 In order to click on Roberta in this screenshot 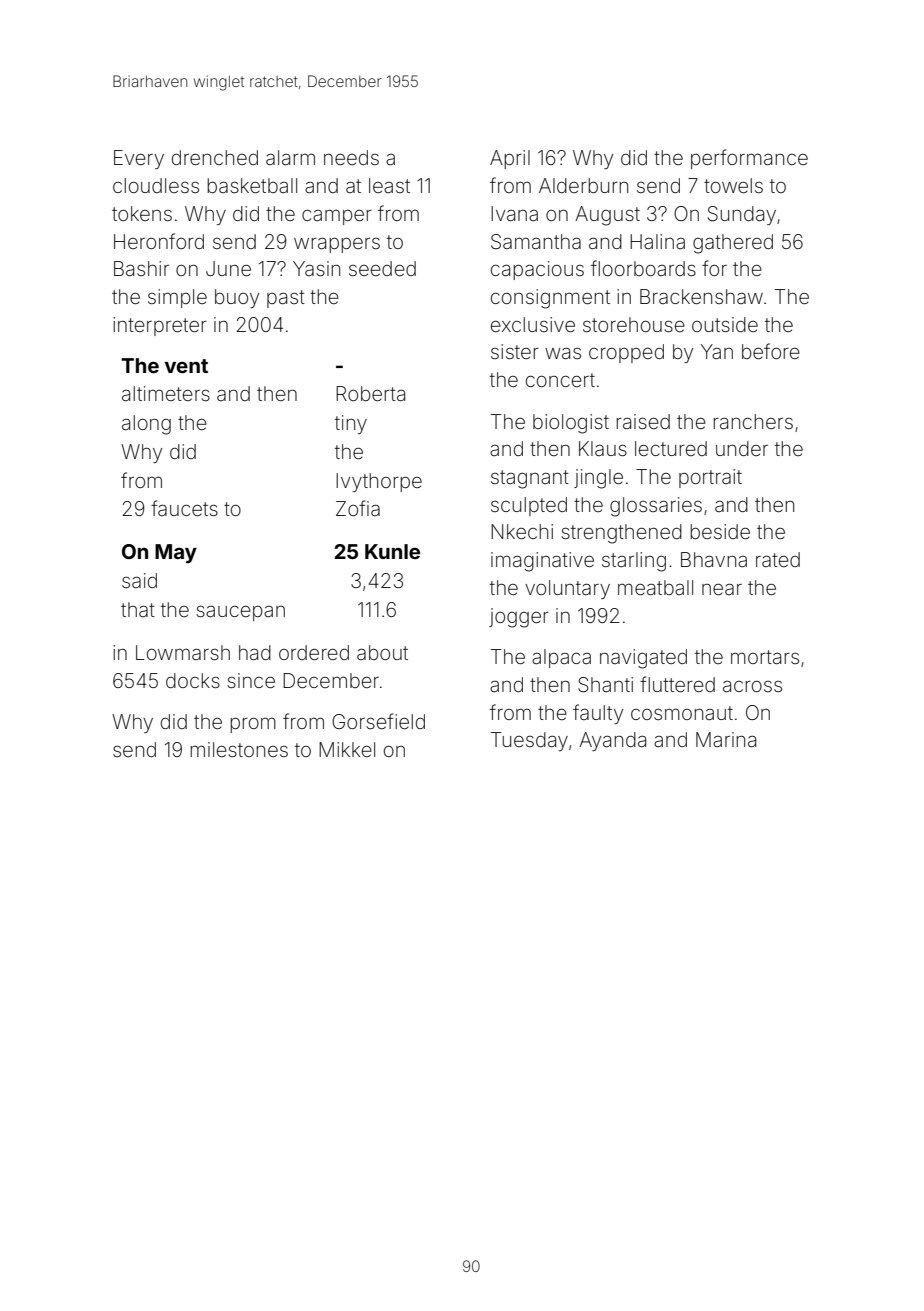, I will do `click(370, 393)`.
